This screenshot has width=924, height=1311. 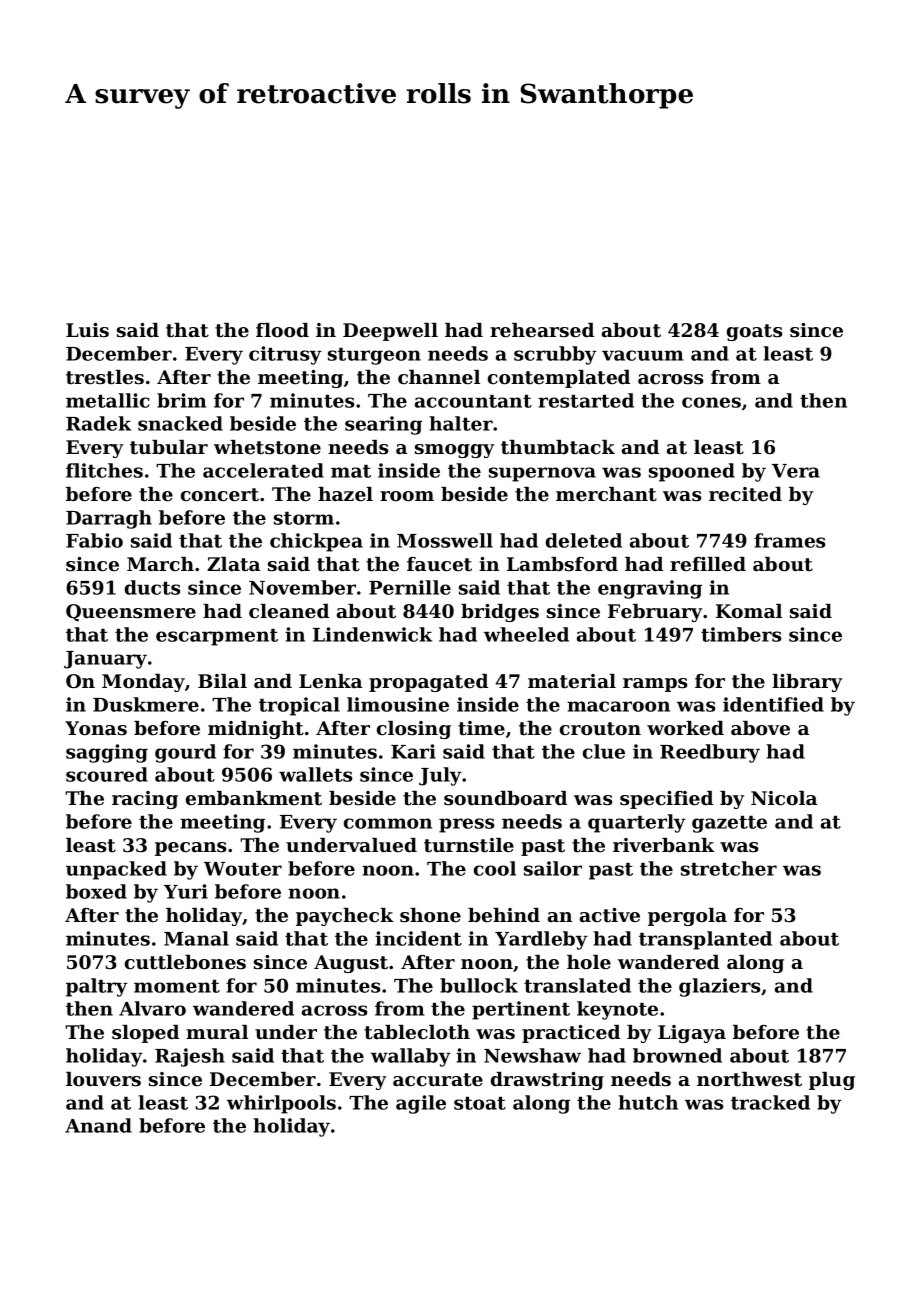 I want to click on snacked, so click(x=180, y=423).
